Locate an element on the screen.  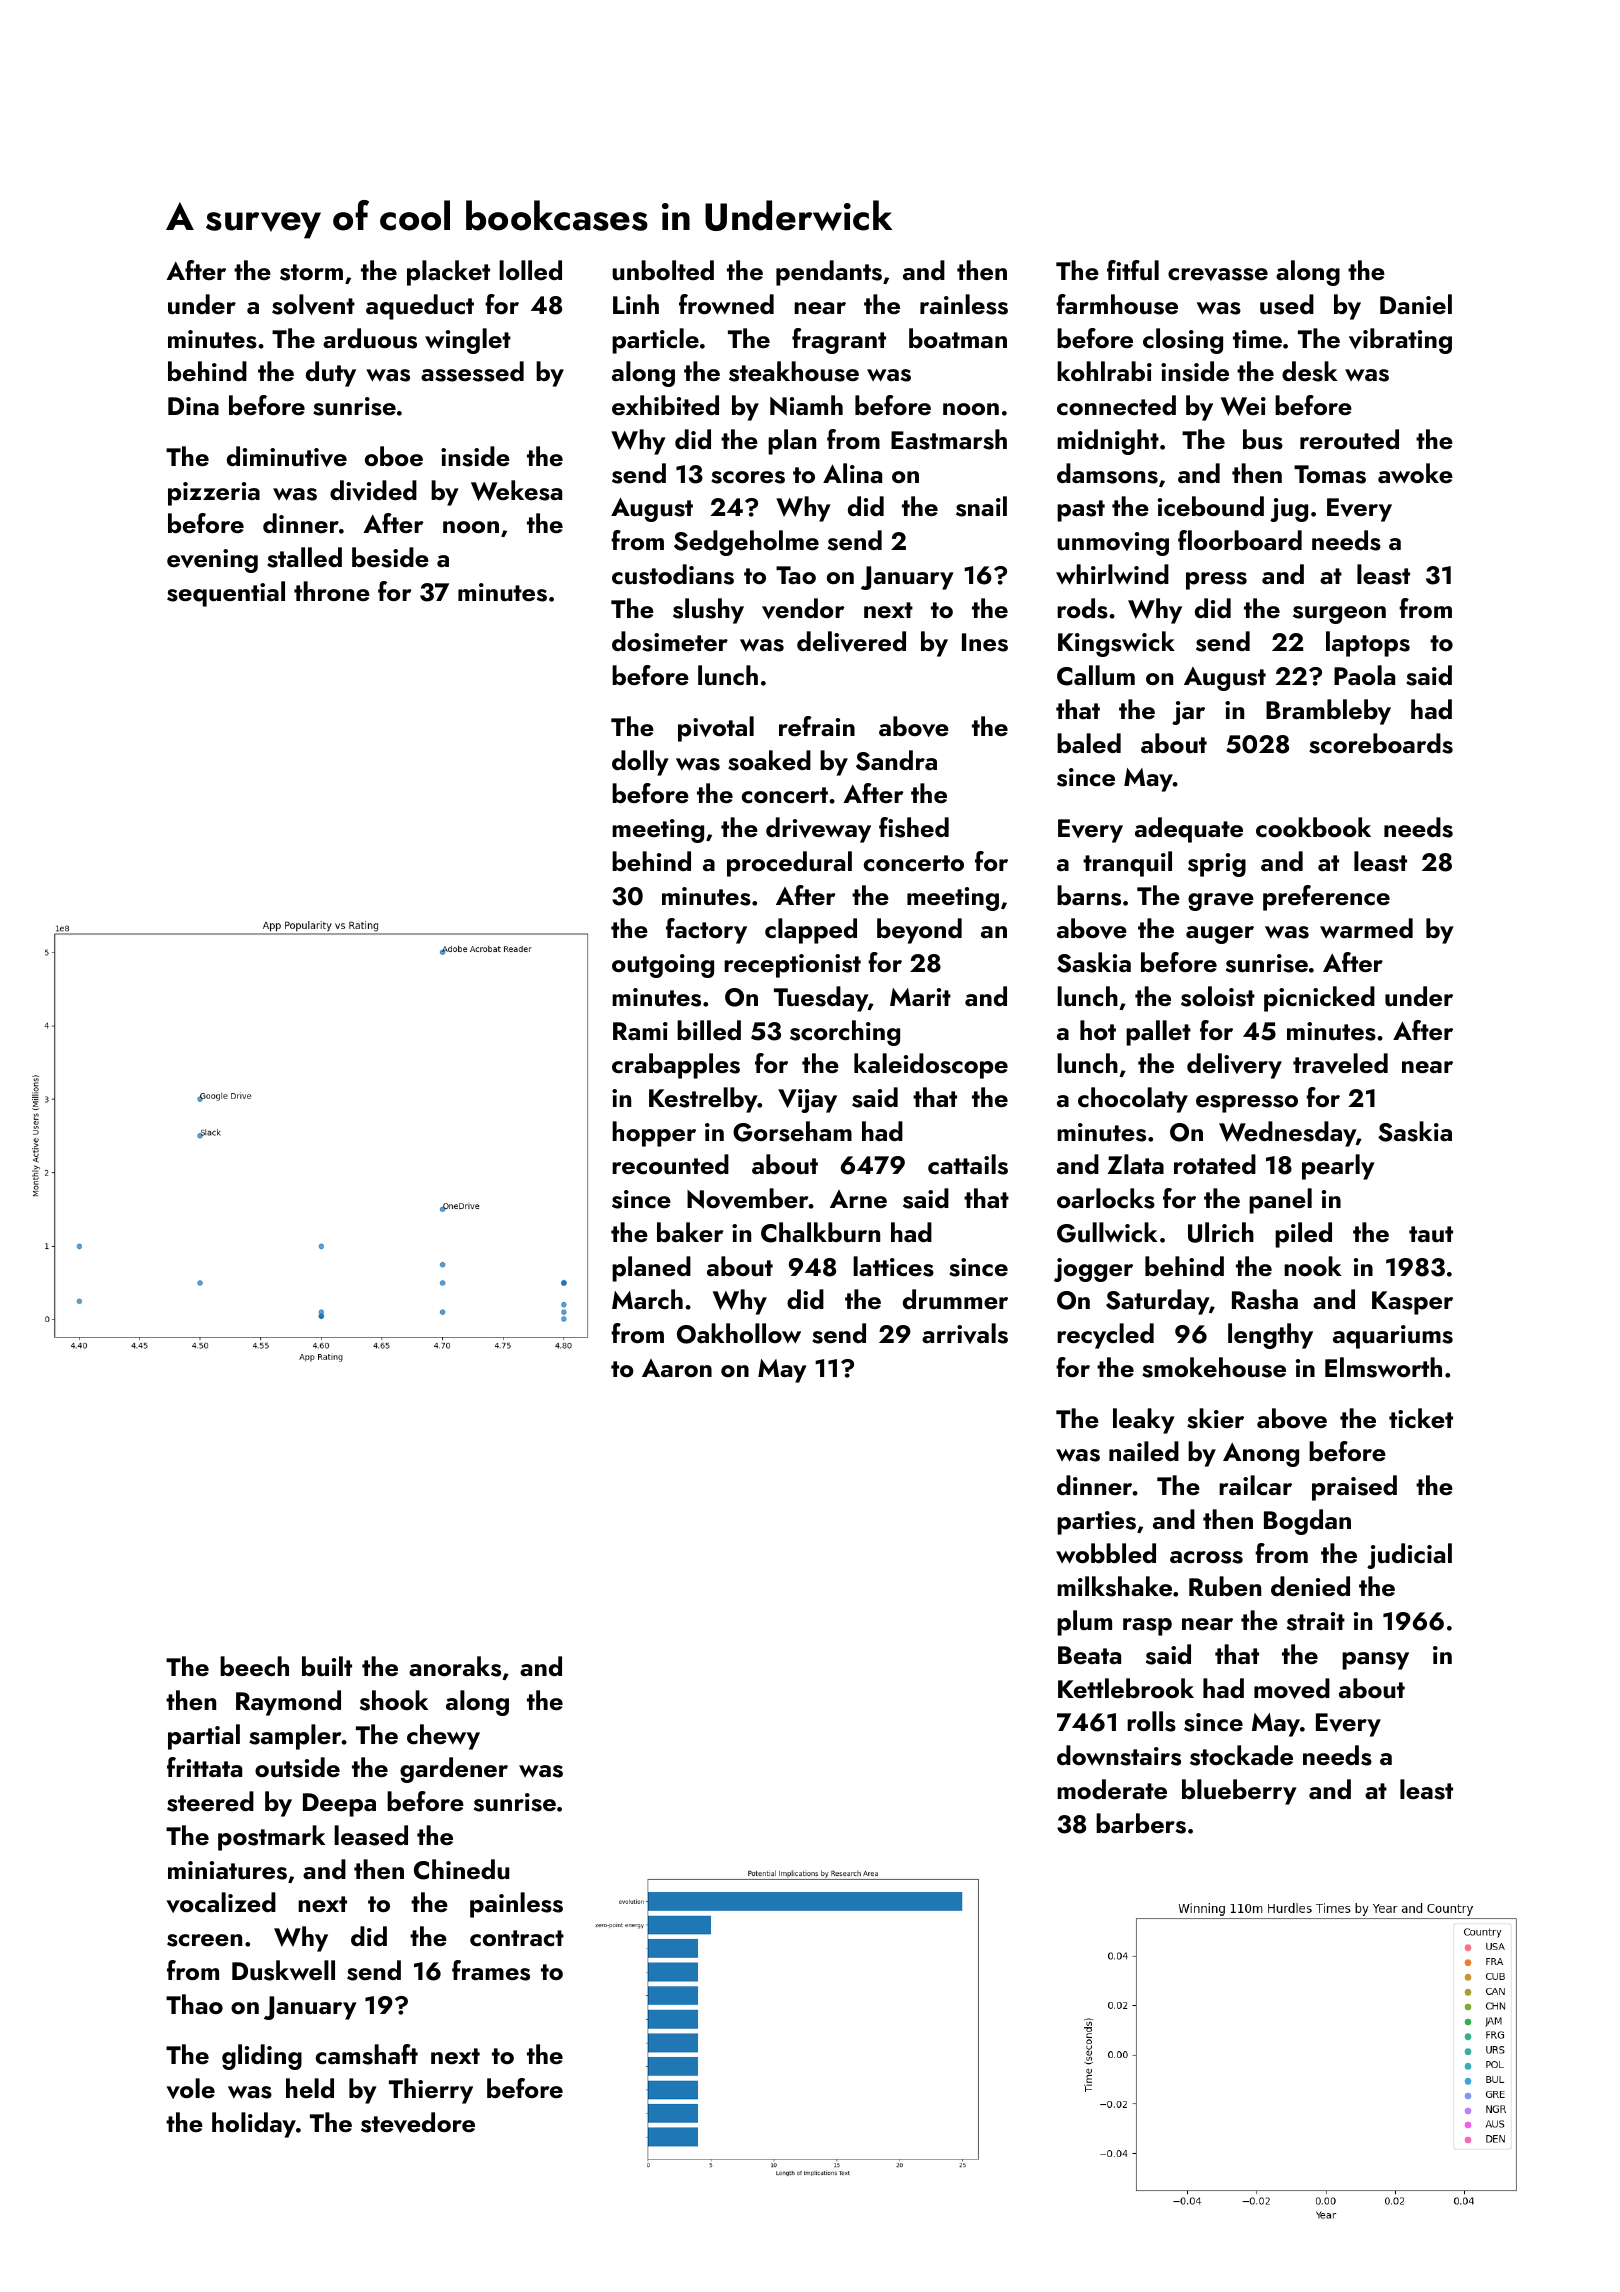
cattails is located at coordinates (968, 1164).
